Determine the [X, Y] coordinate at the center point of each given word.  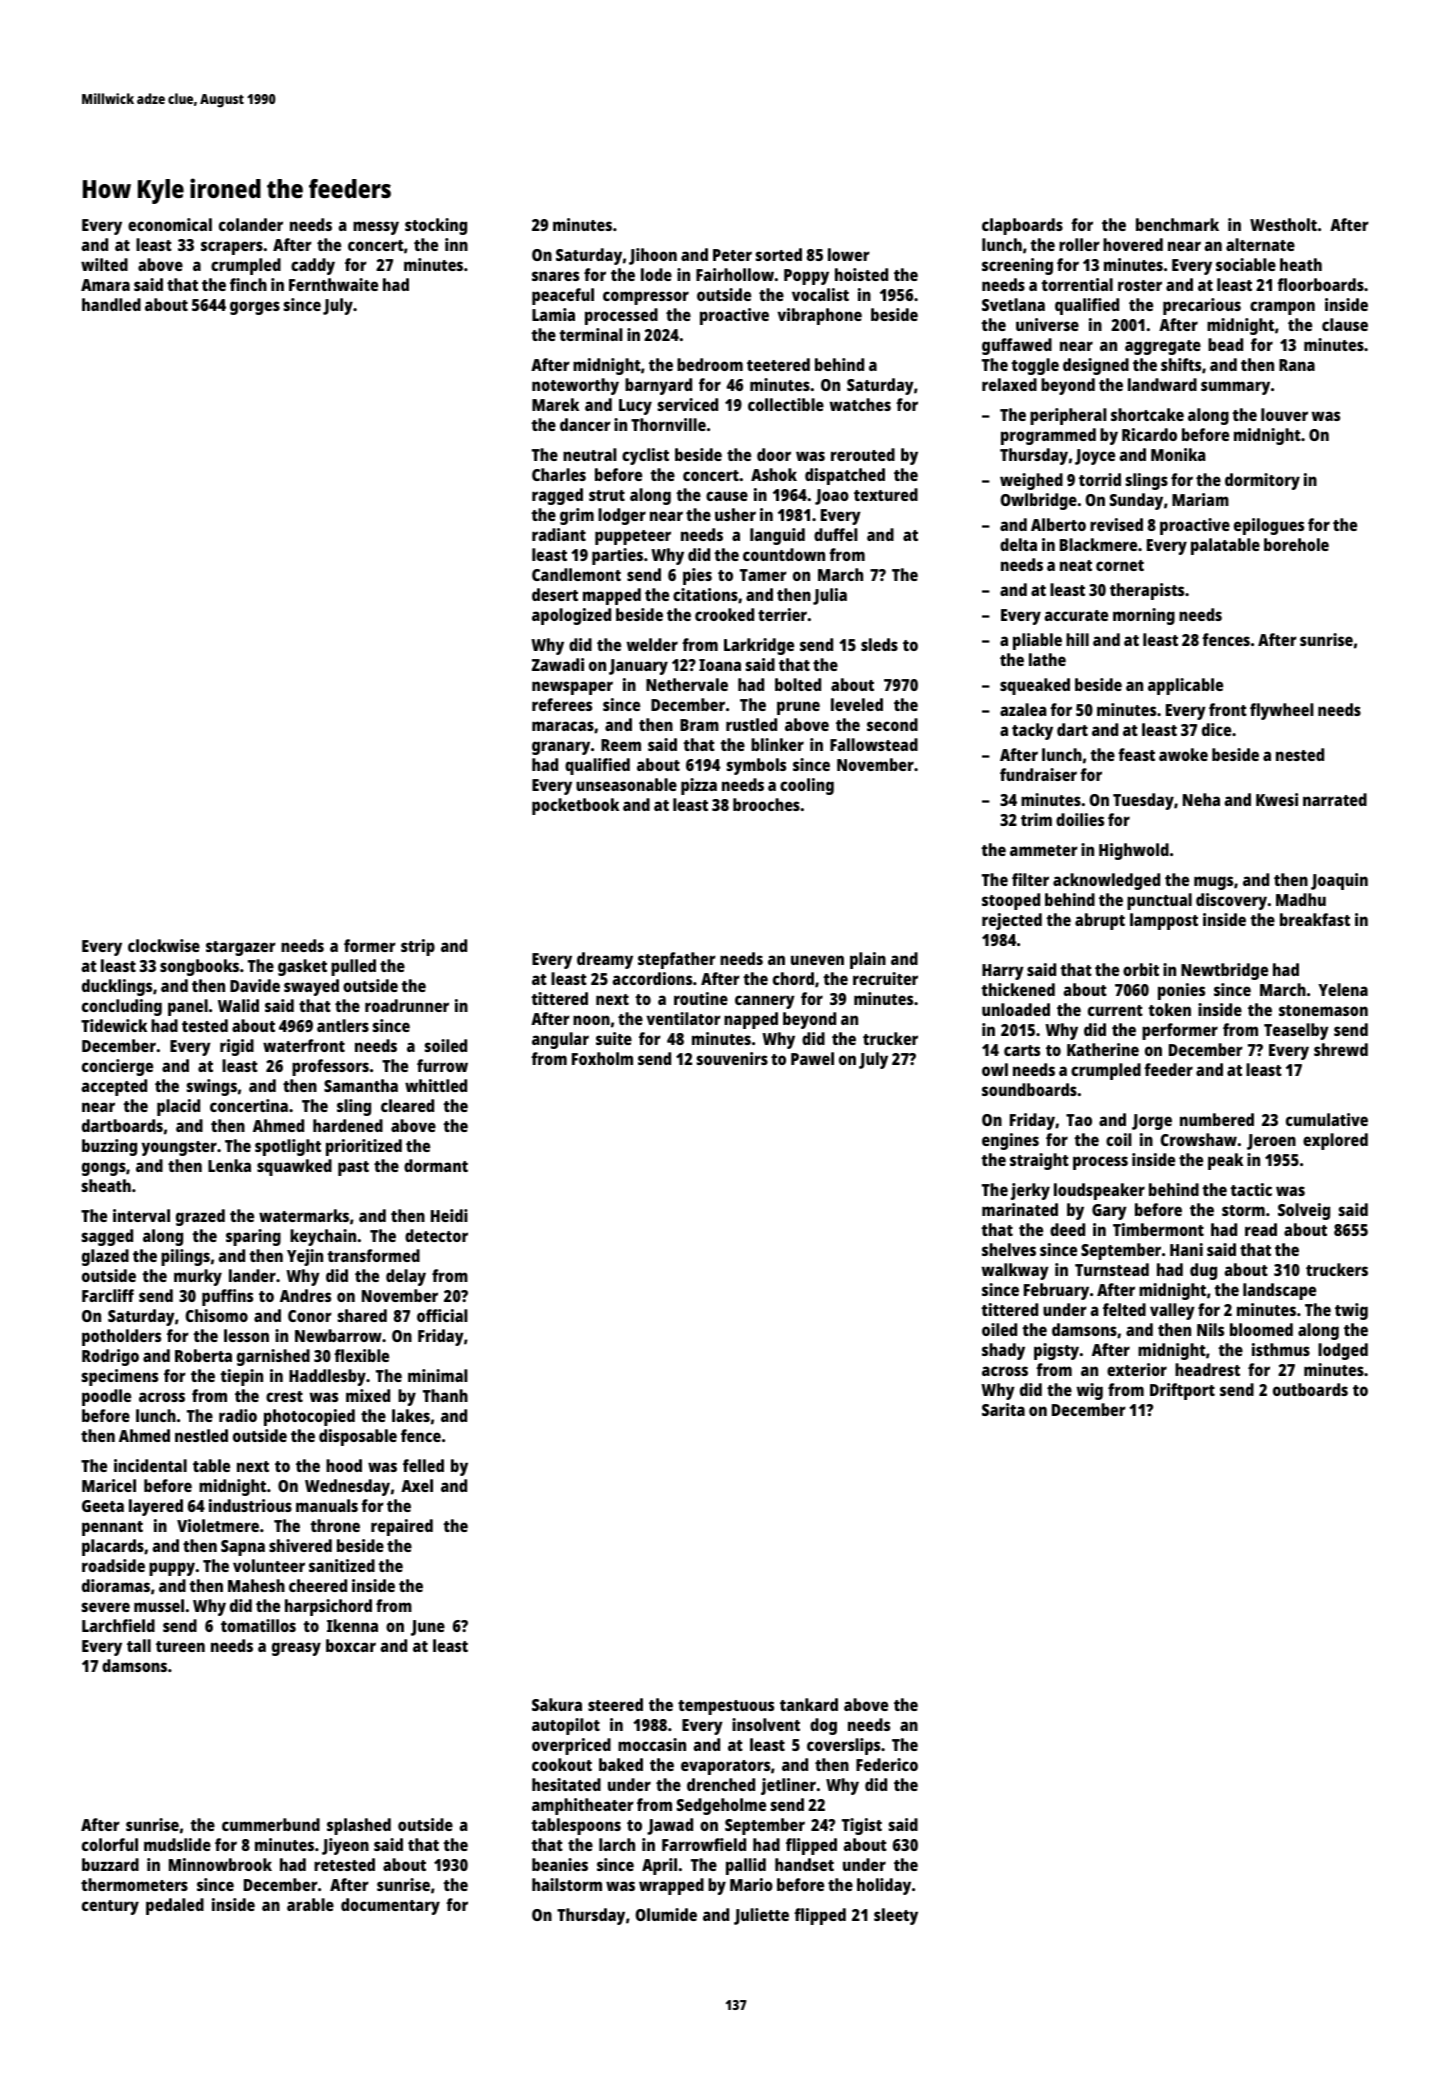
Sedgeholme [721, 1806]
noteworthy [575, 386]
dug [1203, 1271]
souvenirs [732, 1058]
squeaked [1035, 686]
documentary [390, 1906]
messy [376, 228]
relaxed [1009, 384]
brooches [766, 804]
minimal [438, 1375]
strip [418, 947]
